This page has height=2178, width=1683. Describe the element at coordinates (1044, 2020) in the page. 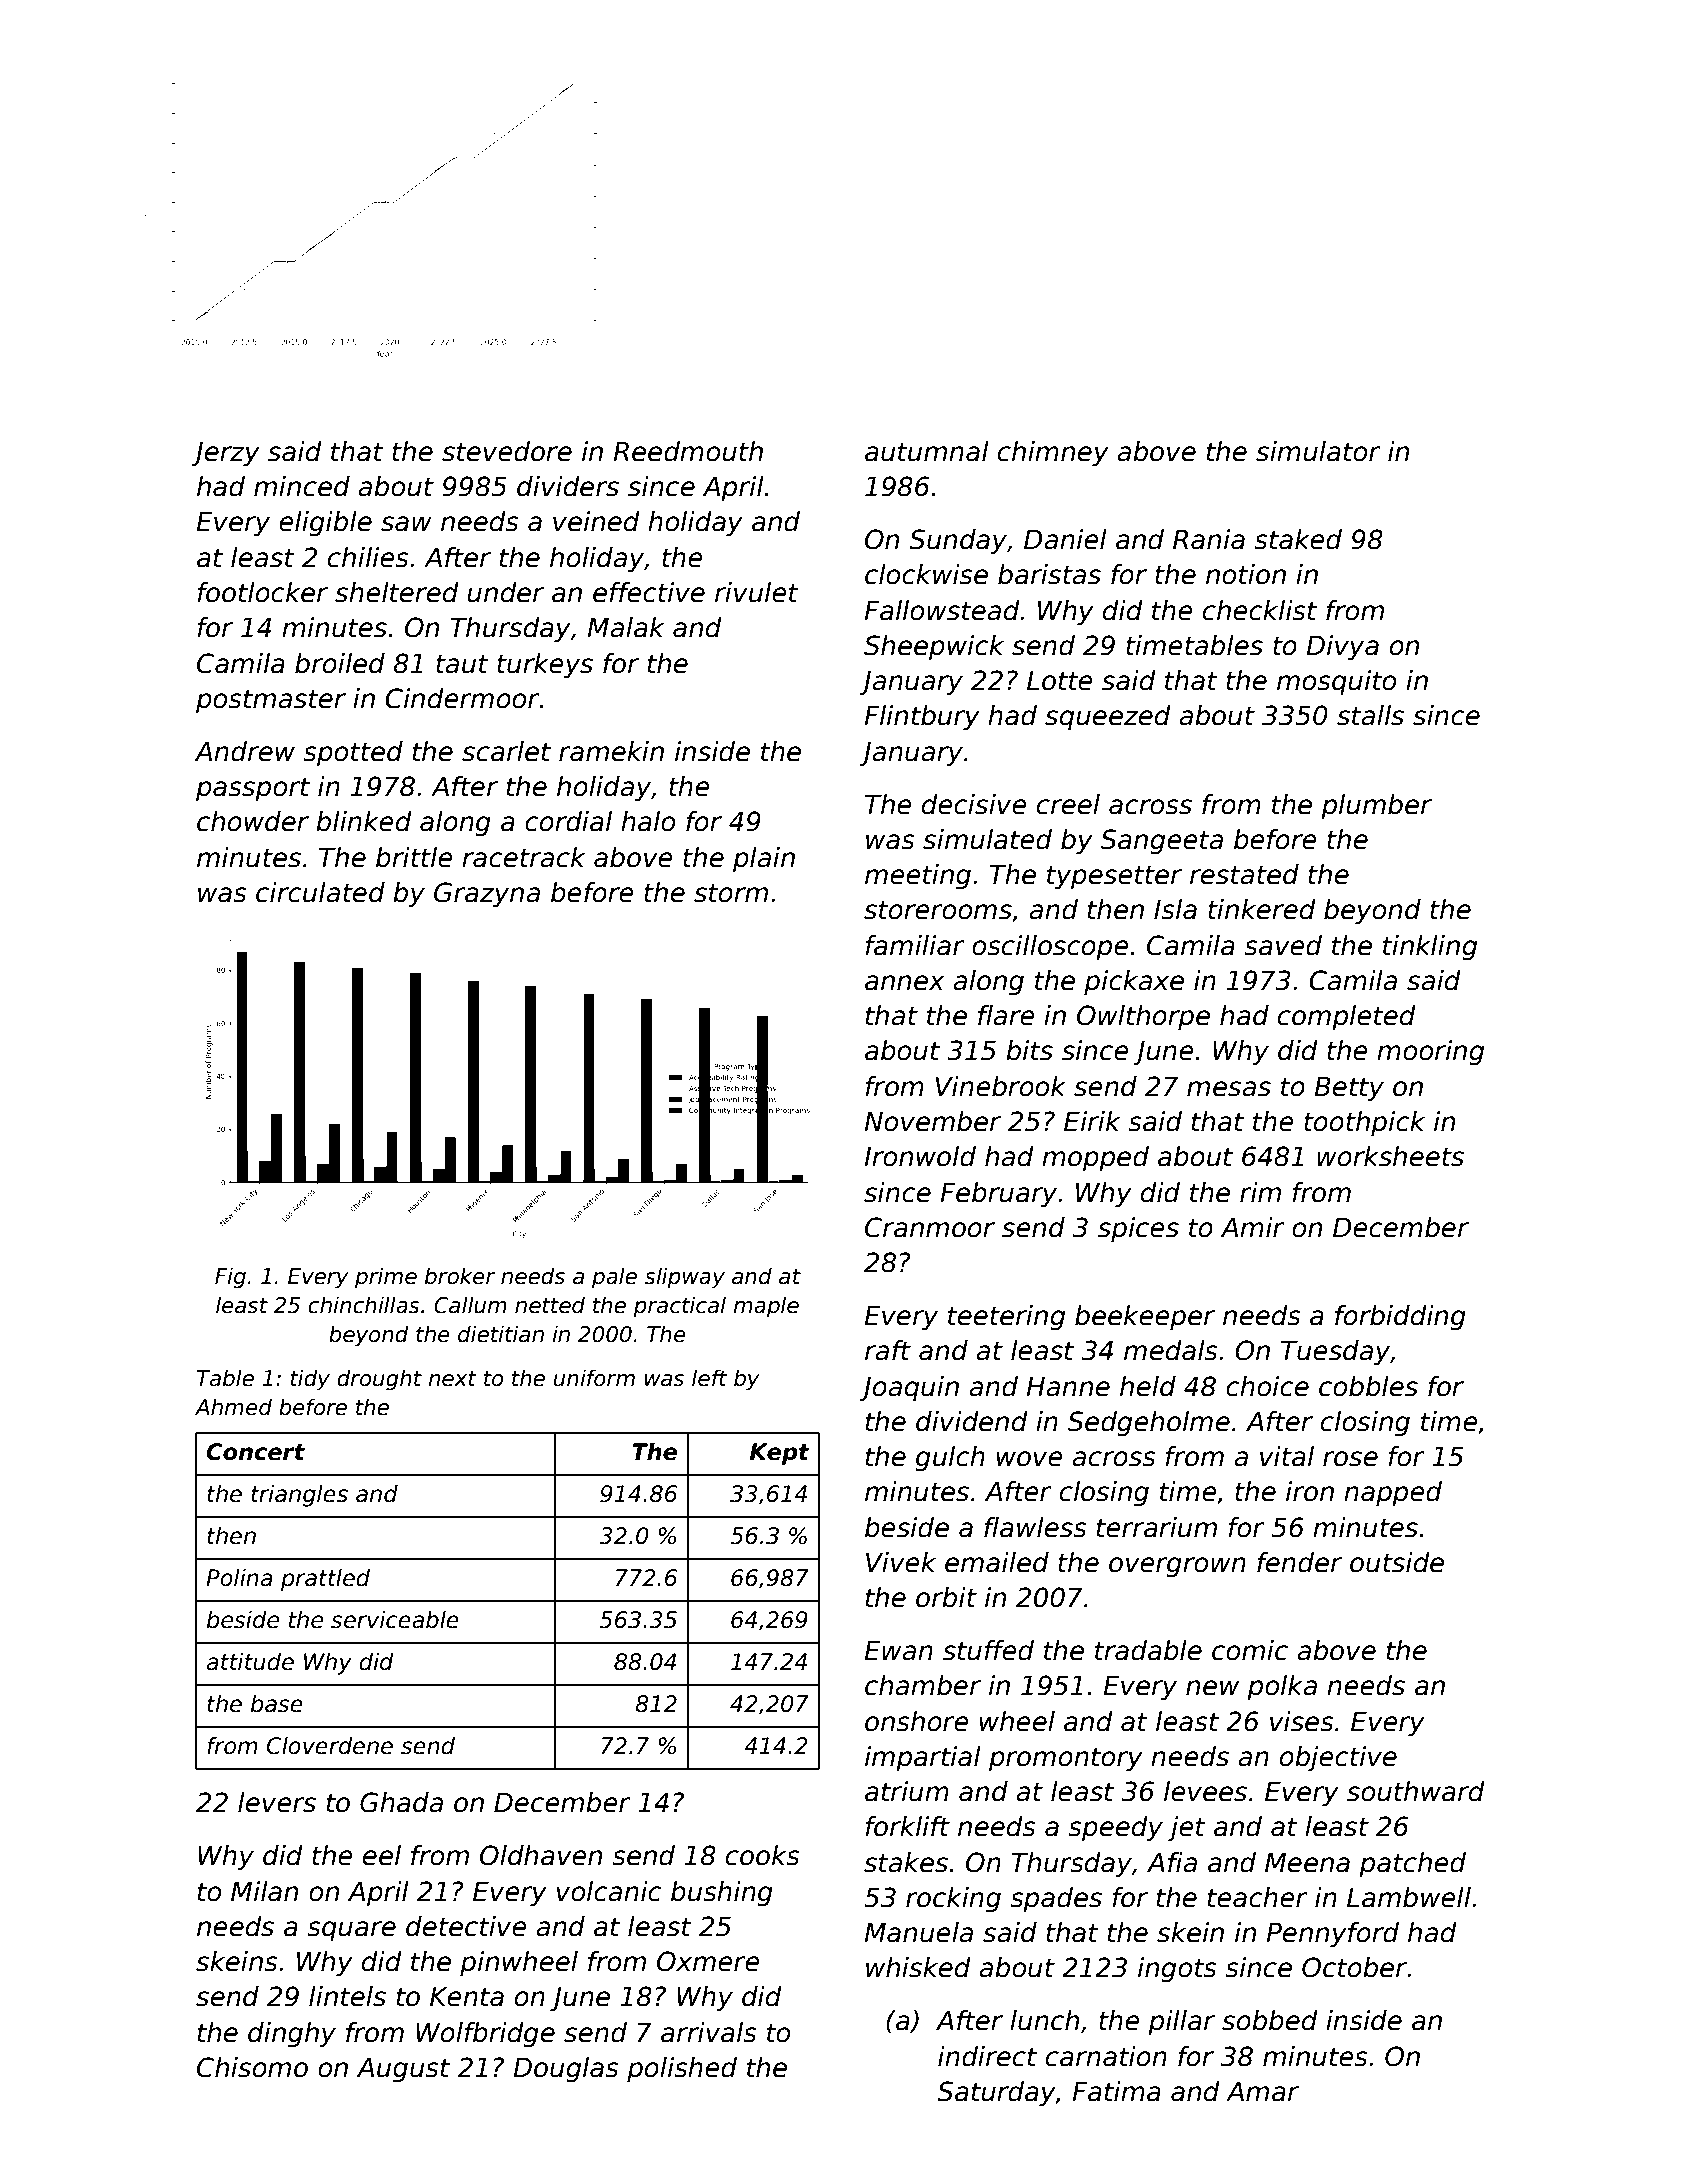

I see `lunch` at that location.
